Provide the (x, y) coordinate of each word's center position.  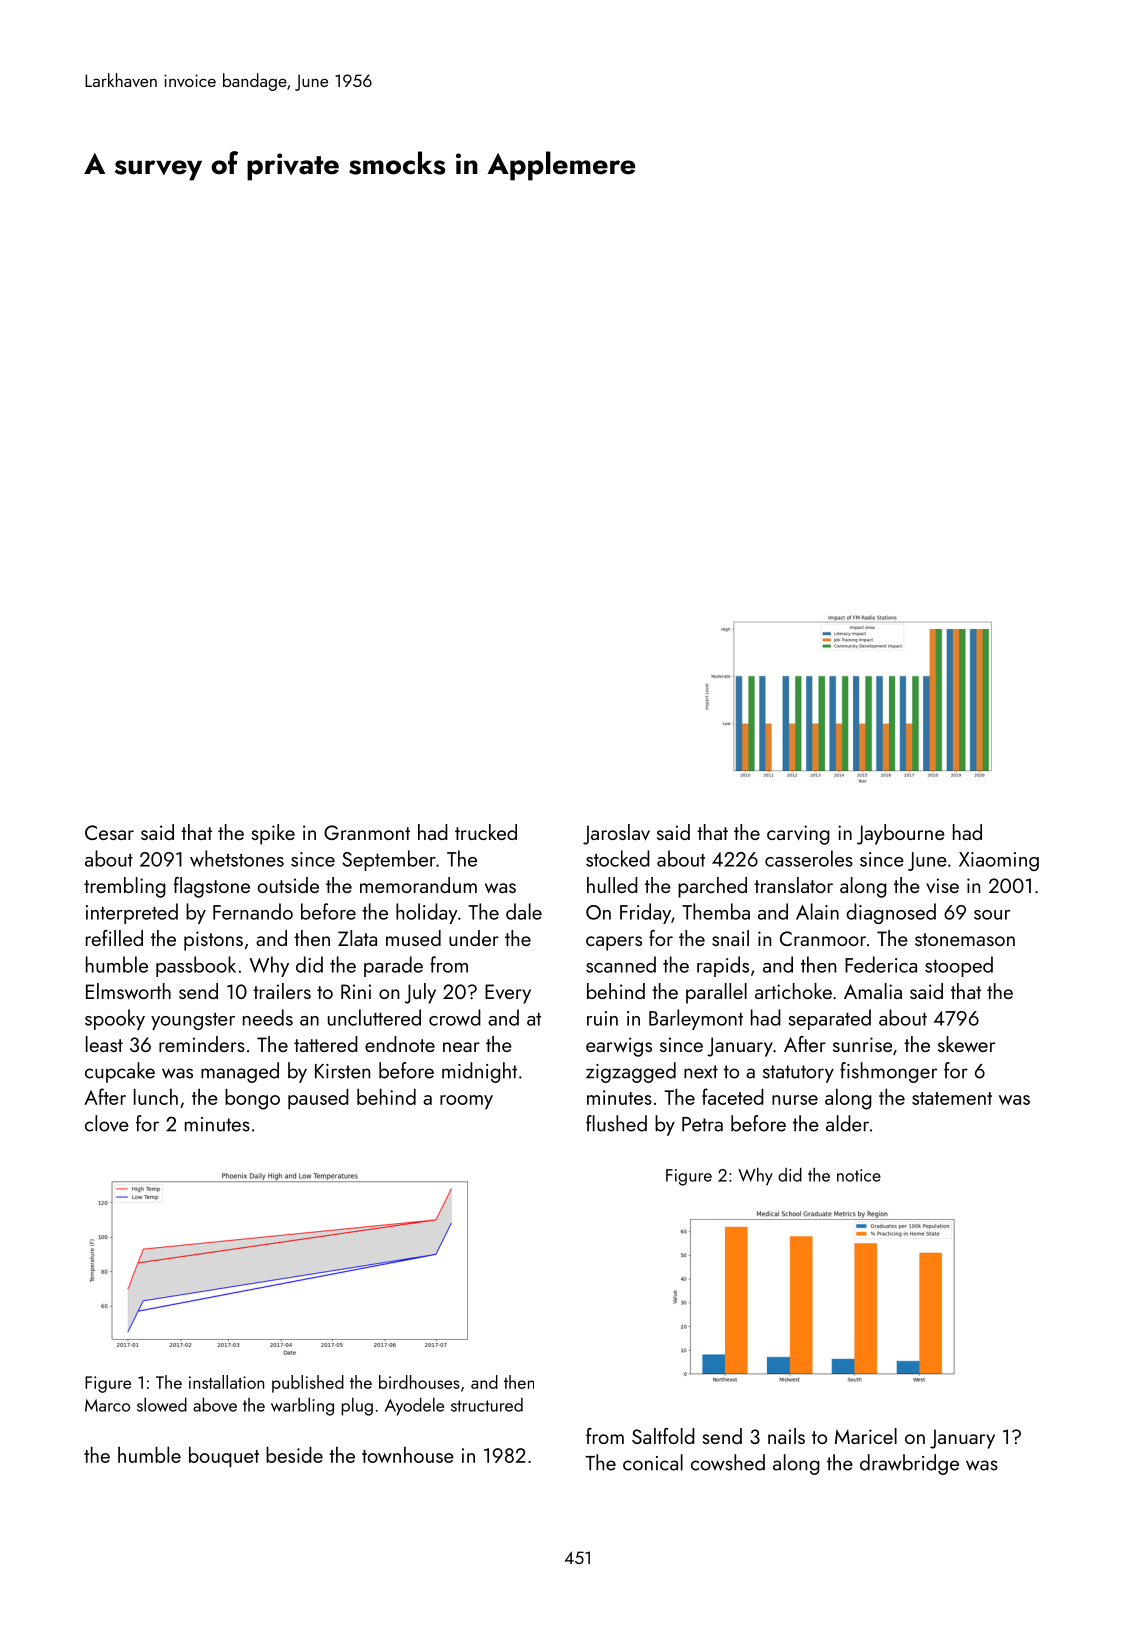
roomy (466, 1102)
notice (859, 1175)
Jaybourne (901, 834)
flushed (616, 1123)
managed (240, 1072)
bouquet (224, 1457)
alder (847, 1123)
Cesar (109, 832)
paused (318, 1099)
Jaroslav (616, 834)
